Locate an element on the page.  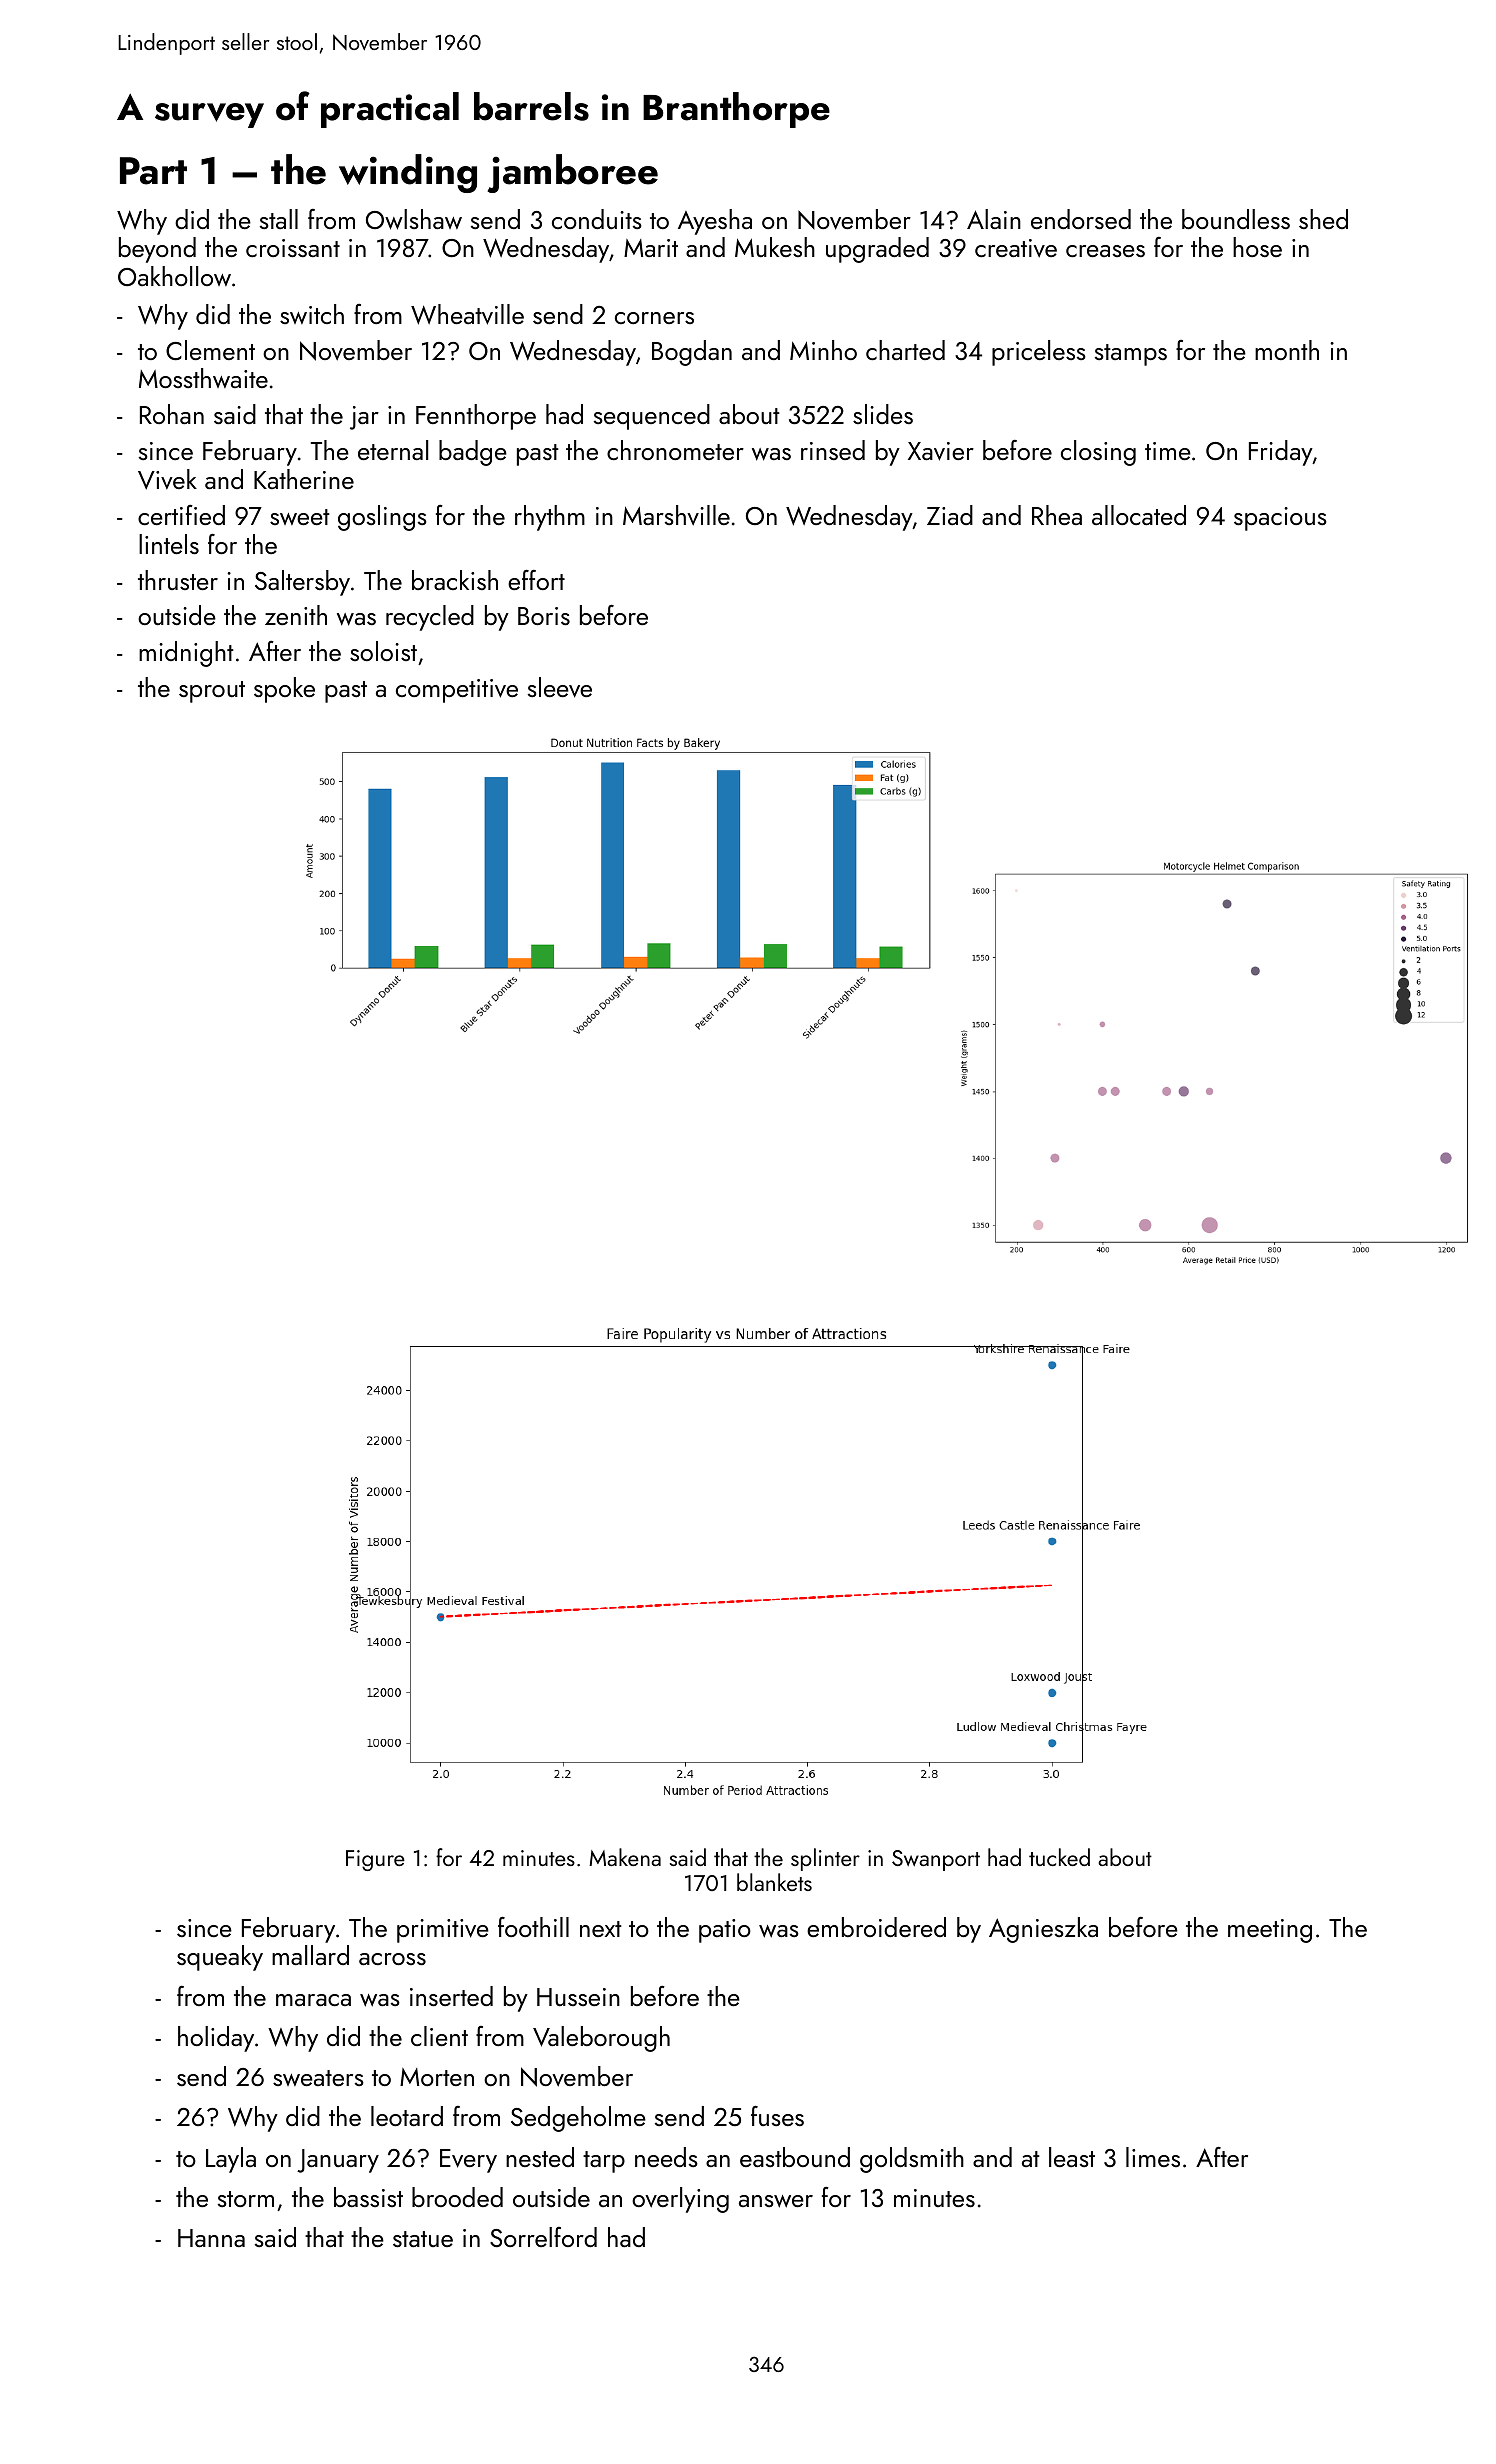
closing is located at coordinates (1098, 453).
